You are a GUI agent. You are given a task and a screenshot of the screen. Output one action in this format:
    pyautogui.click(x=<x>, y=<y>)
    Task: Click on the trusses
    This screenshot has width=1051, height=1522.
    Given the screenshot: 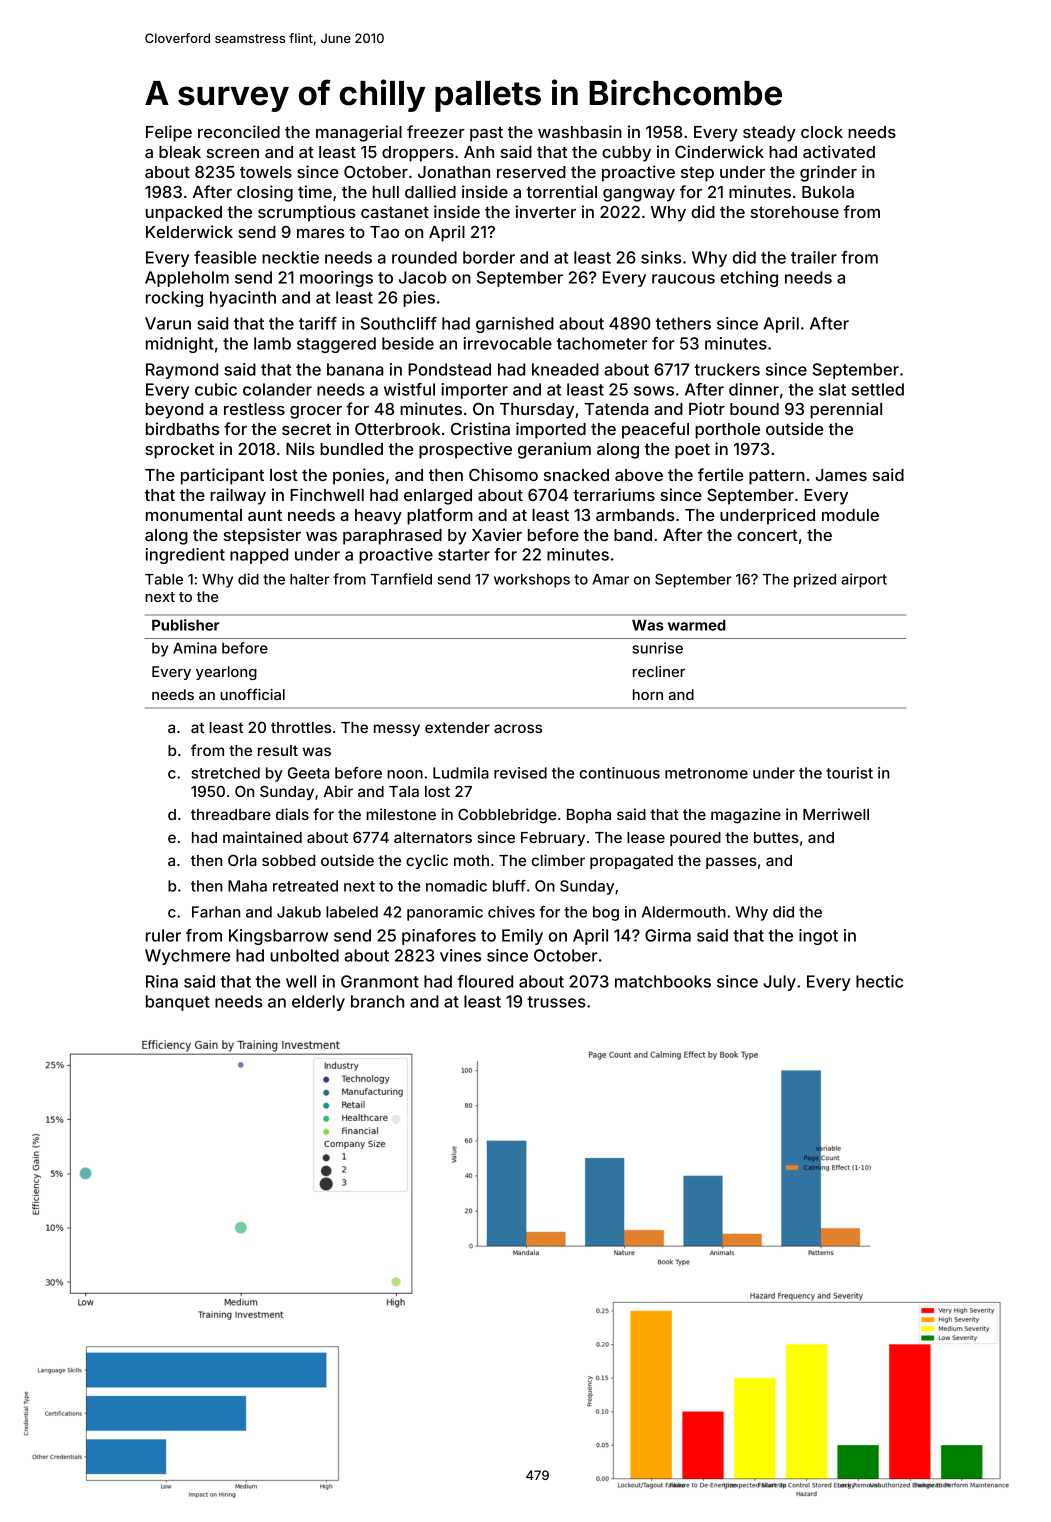 What is the action you would take?
    pyautogui.click(x=556, y=1002)
